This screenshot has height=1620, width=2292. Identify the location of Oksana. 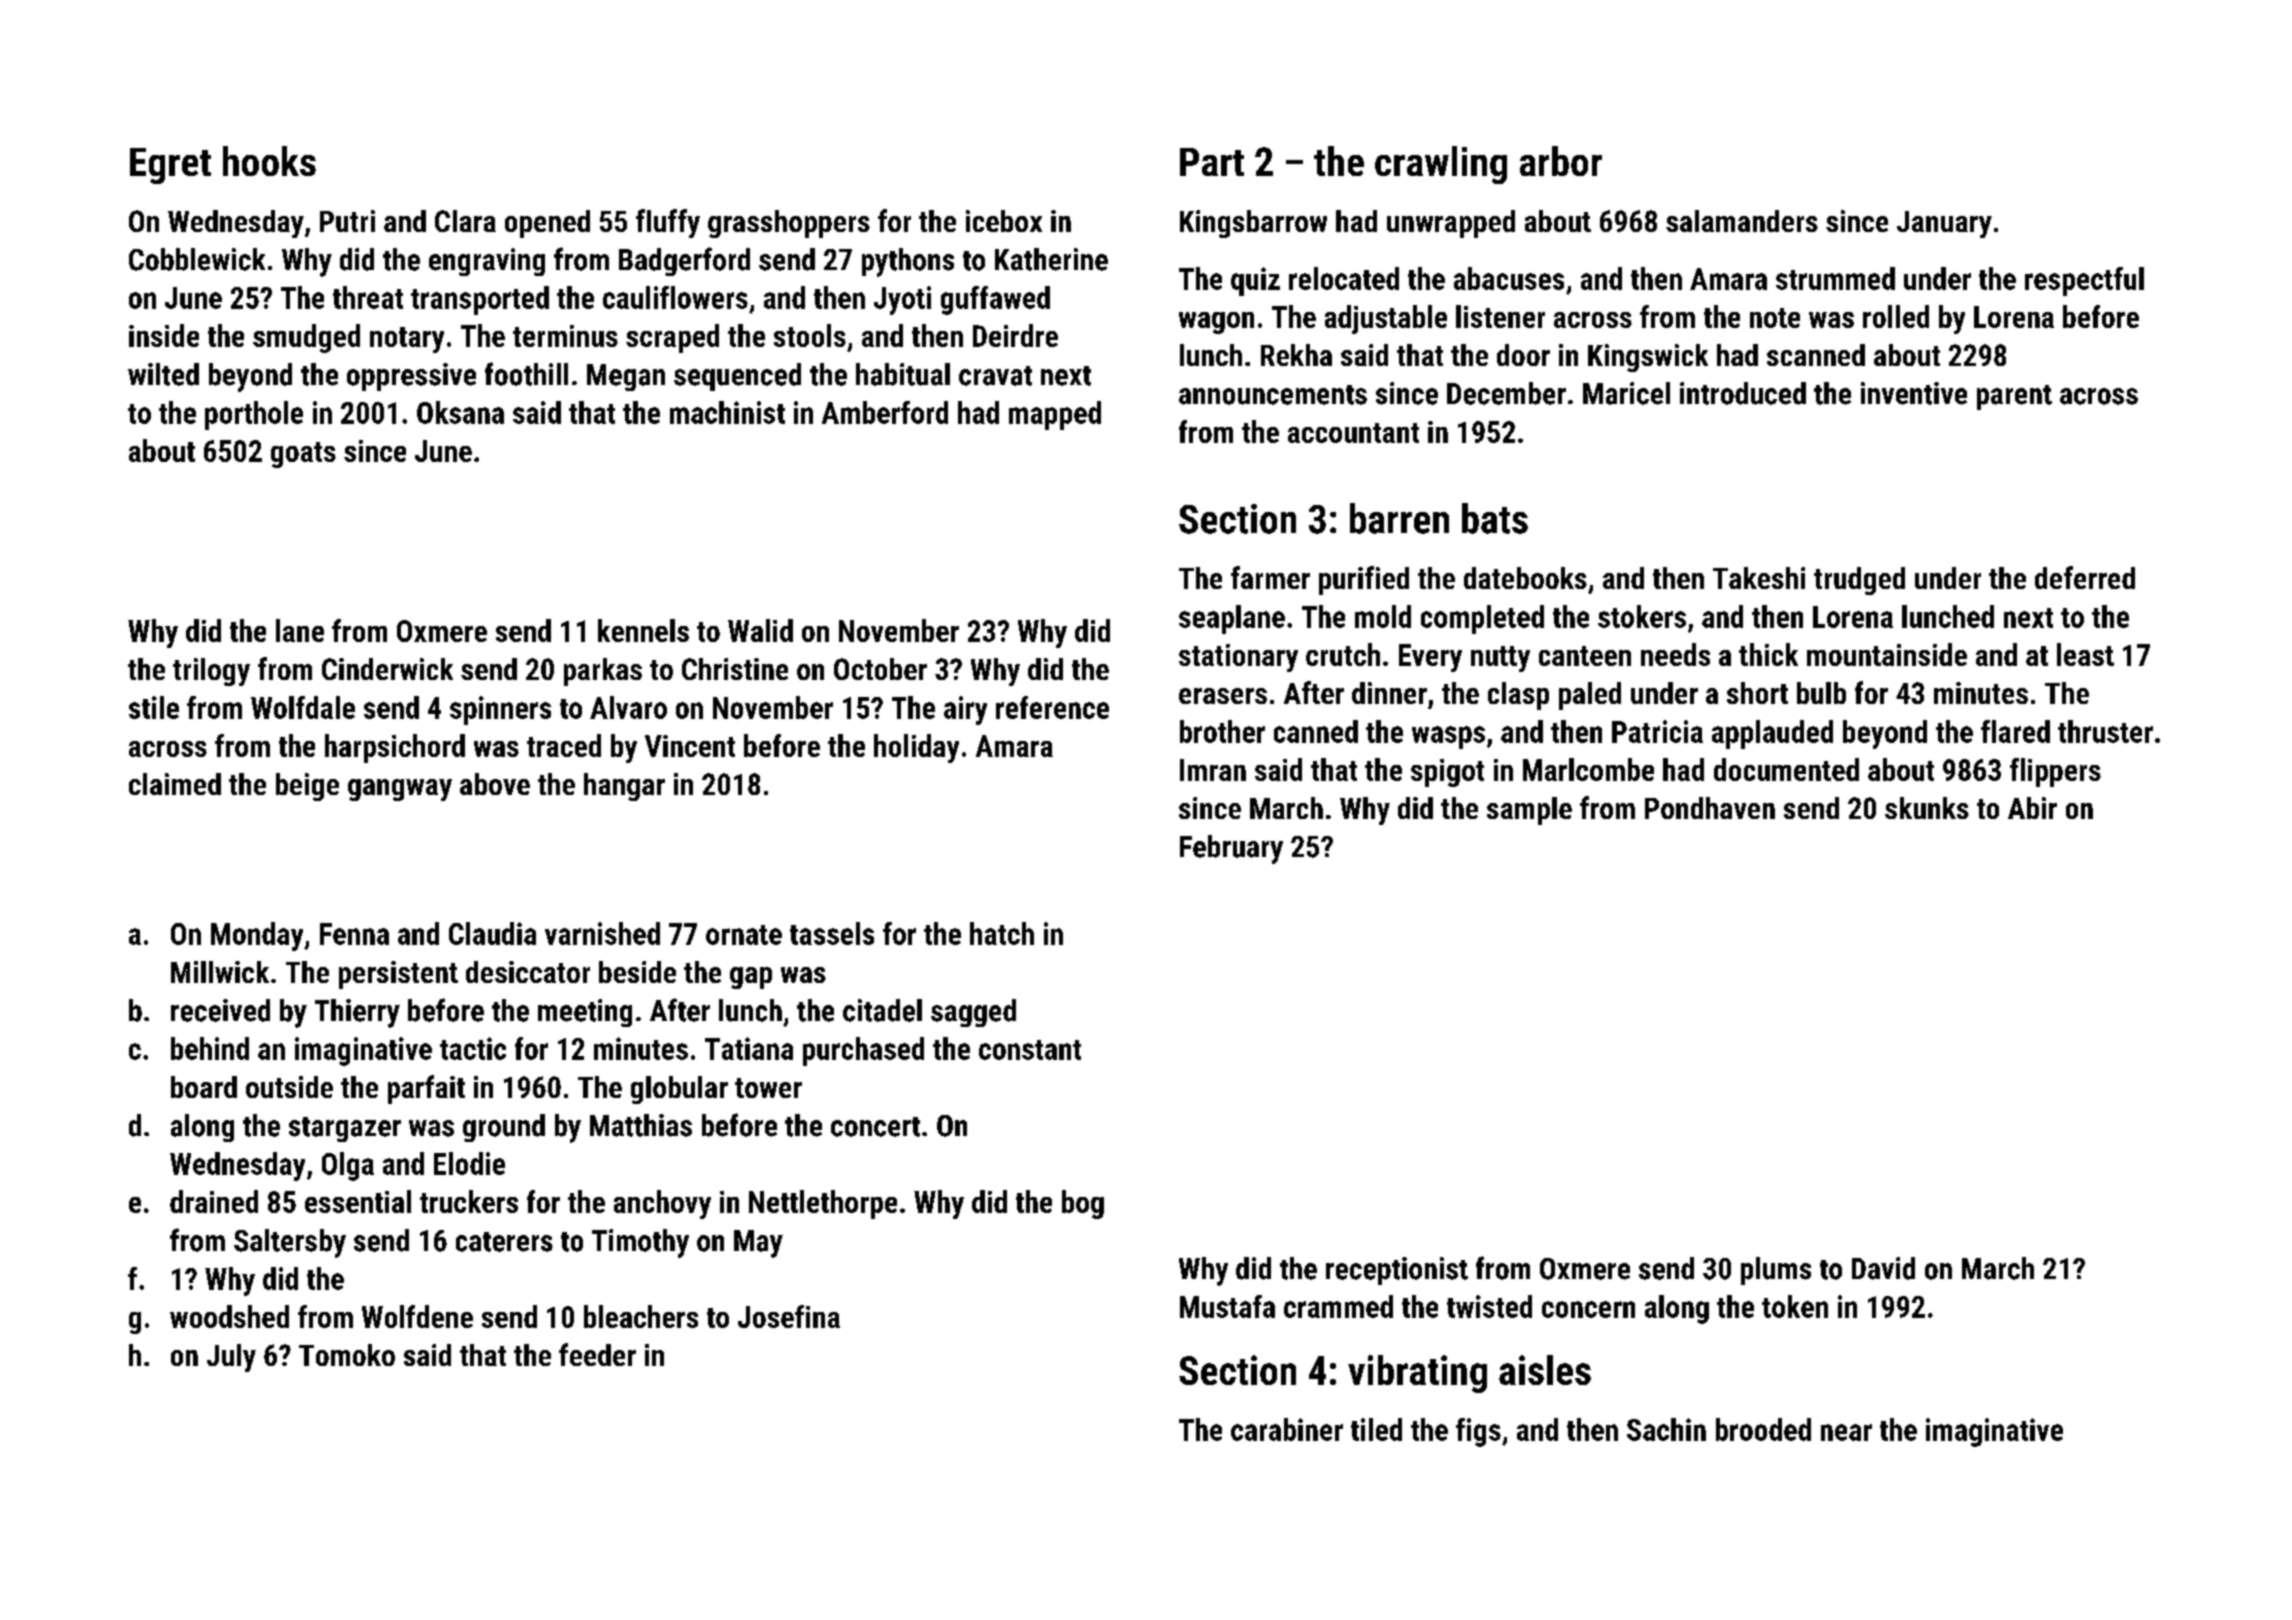
(460, 412).
